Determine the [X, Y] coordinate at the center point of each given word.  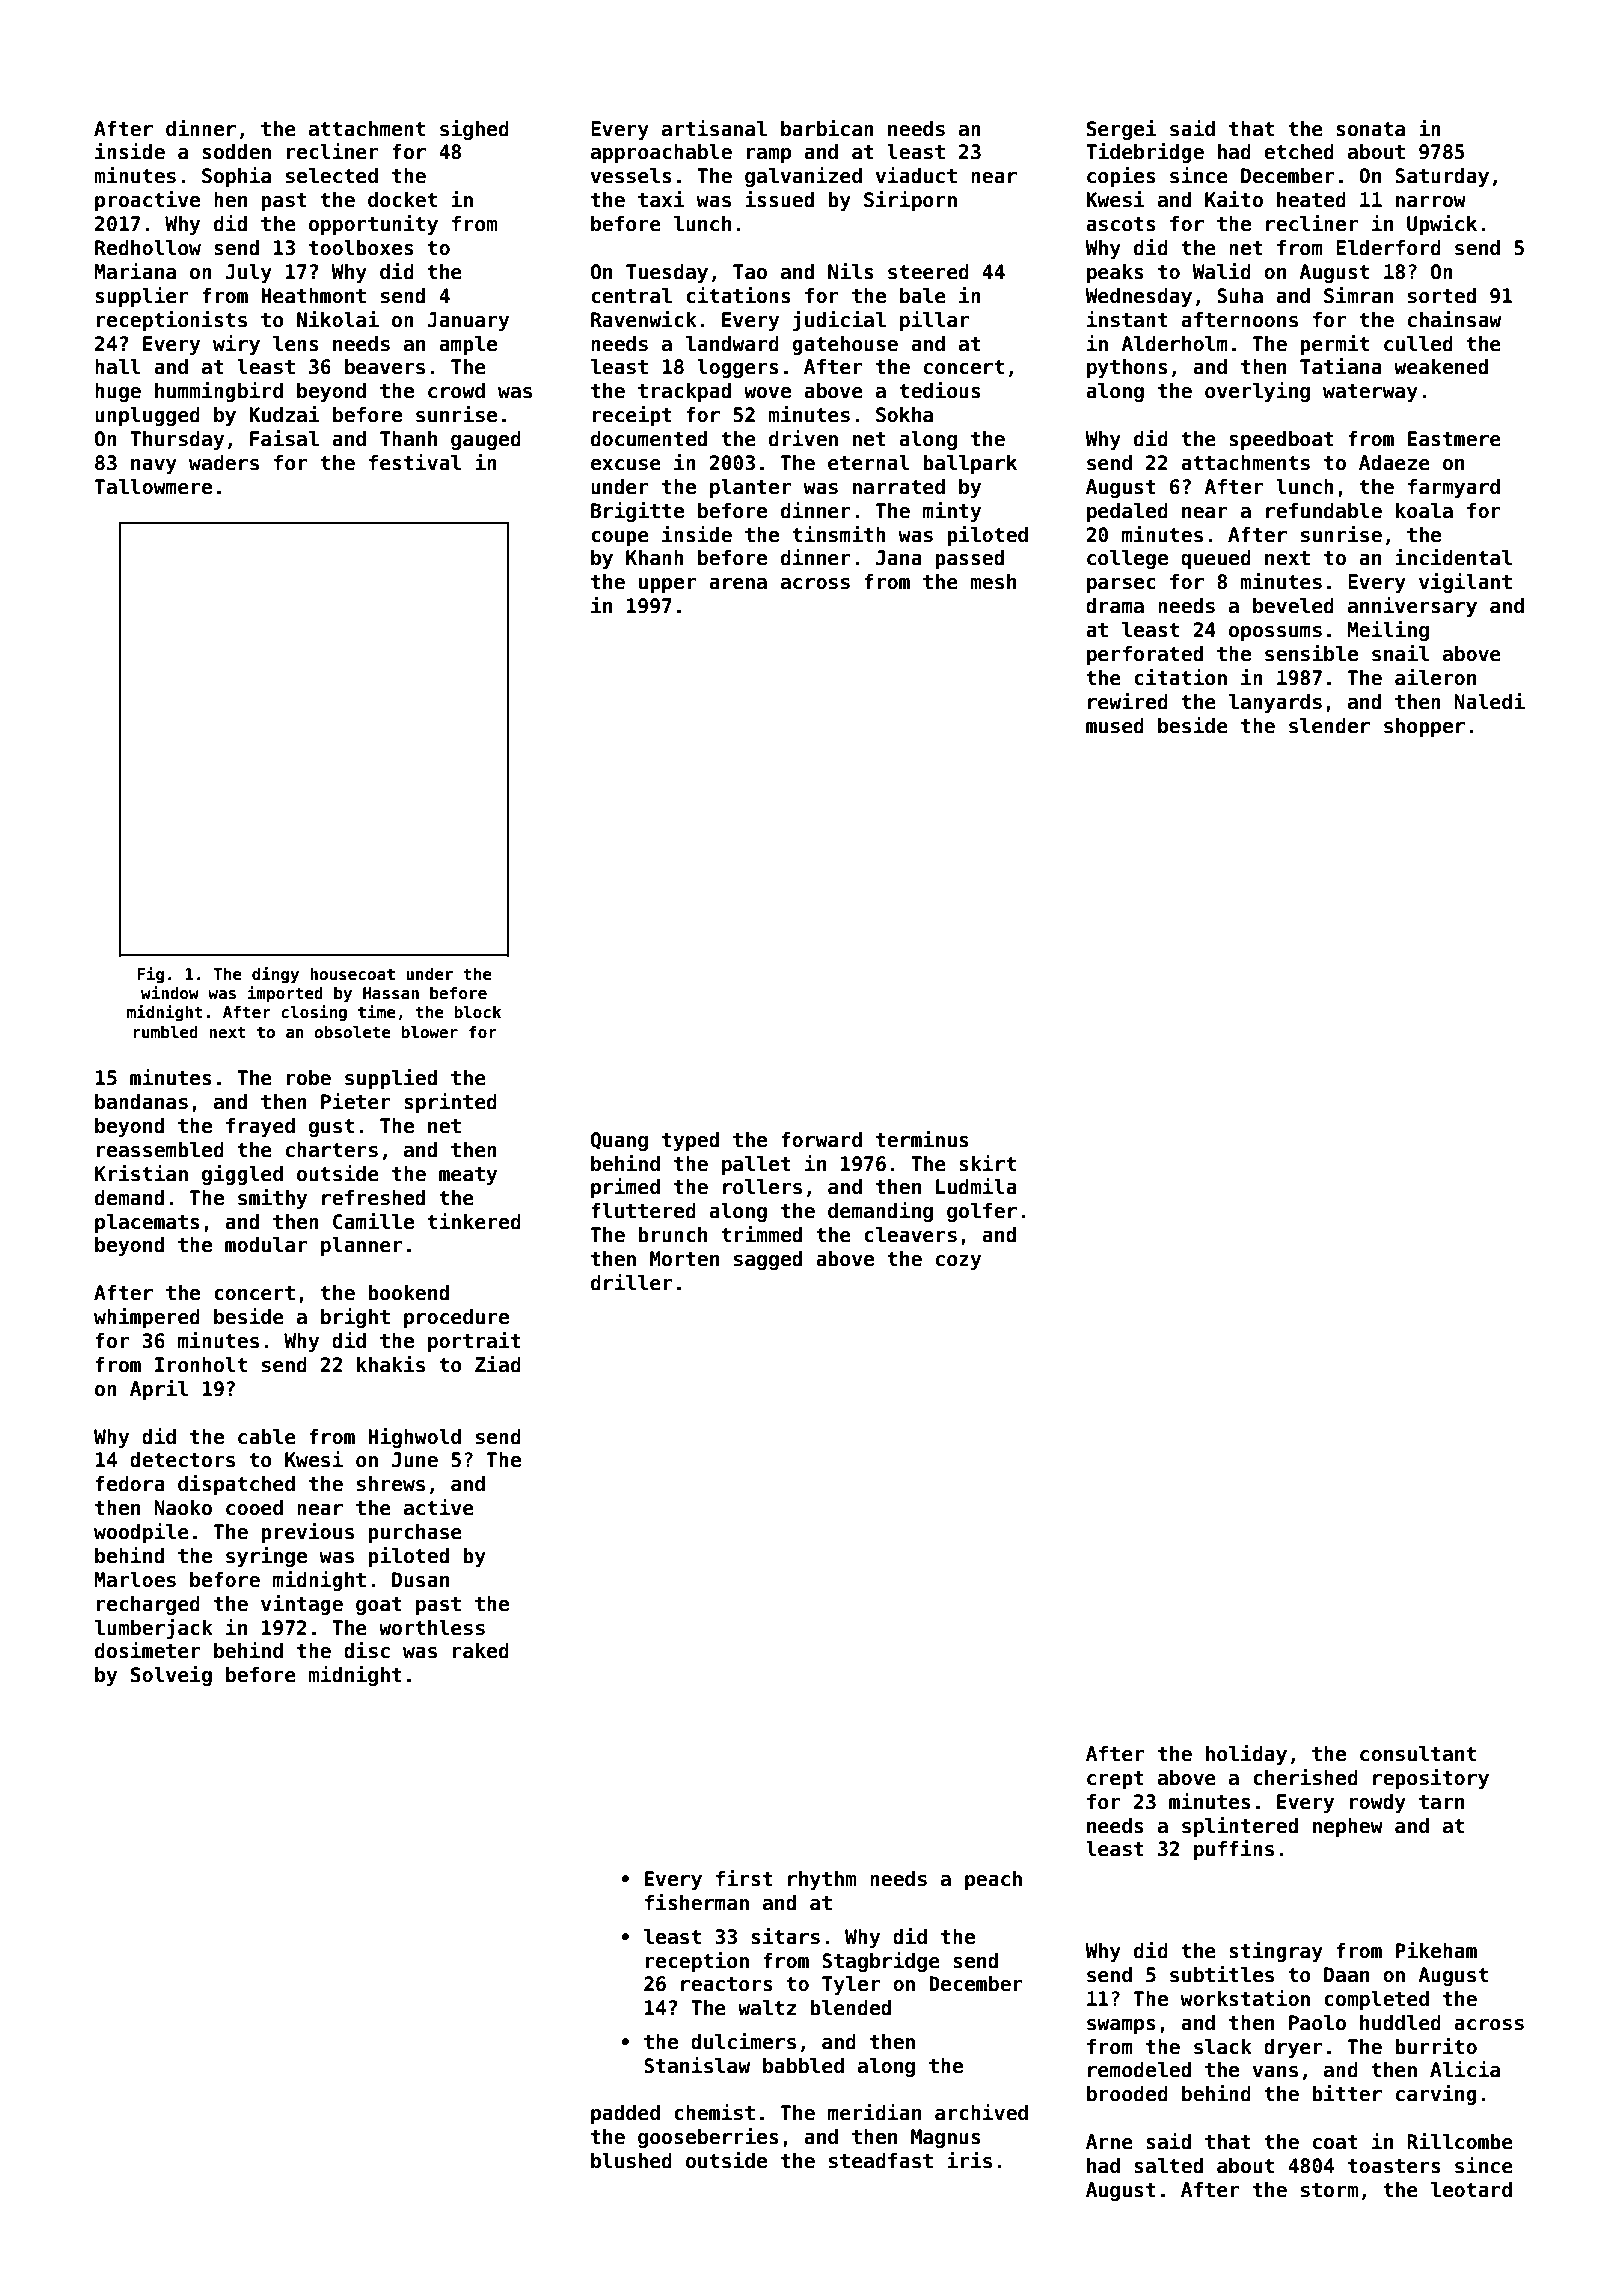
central [631, 296]
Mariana [135, 271]
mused [1115, 726]
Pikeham [1436, 1950]
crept [1115, 1780]
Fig [150, 975]
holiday [1246, 1755]
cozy [958, 1262]
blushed [631, 2161]
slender [1329, 726]
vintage [302, 1605]
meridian [874, 2112]
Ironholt [201, 1365]
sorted [1442, 296]
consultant [1418, 1754]
